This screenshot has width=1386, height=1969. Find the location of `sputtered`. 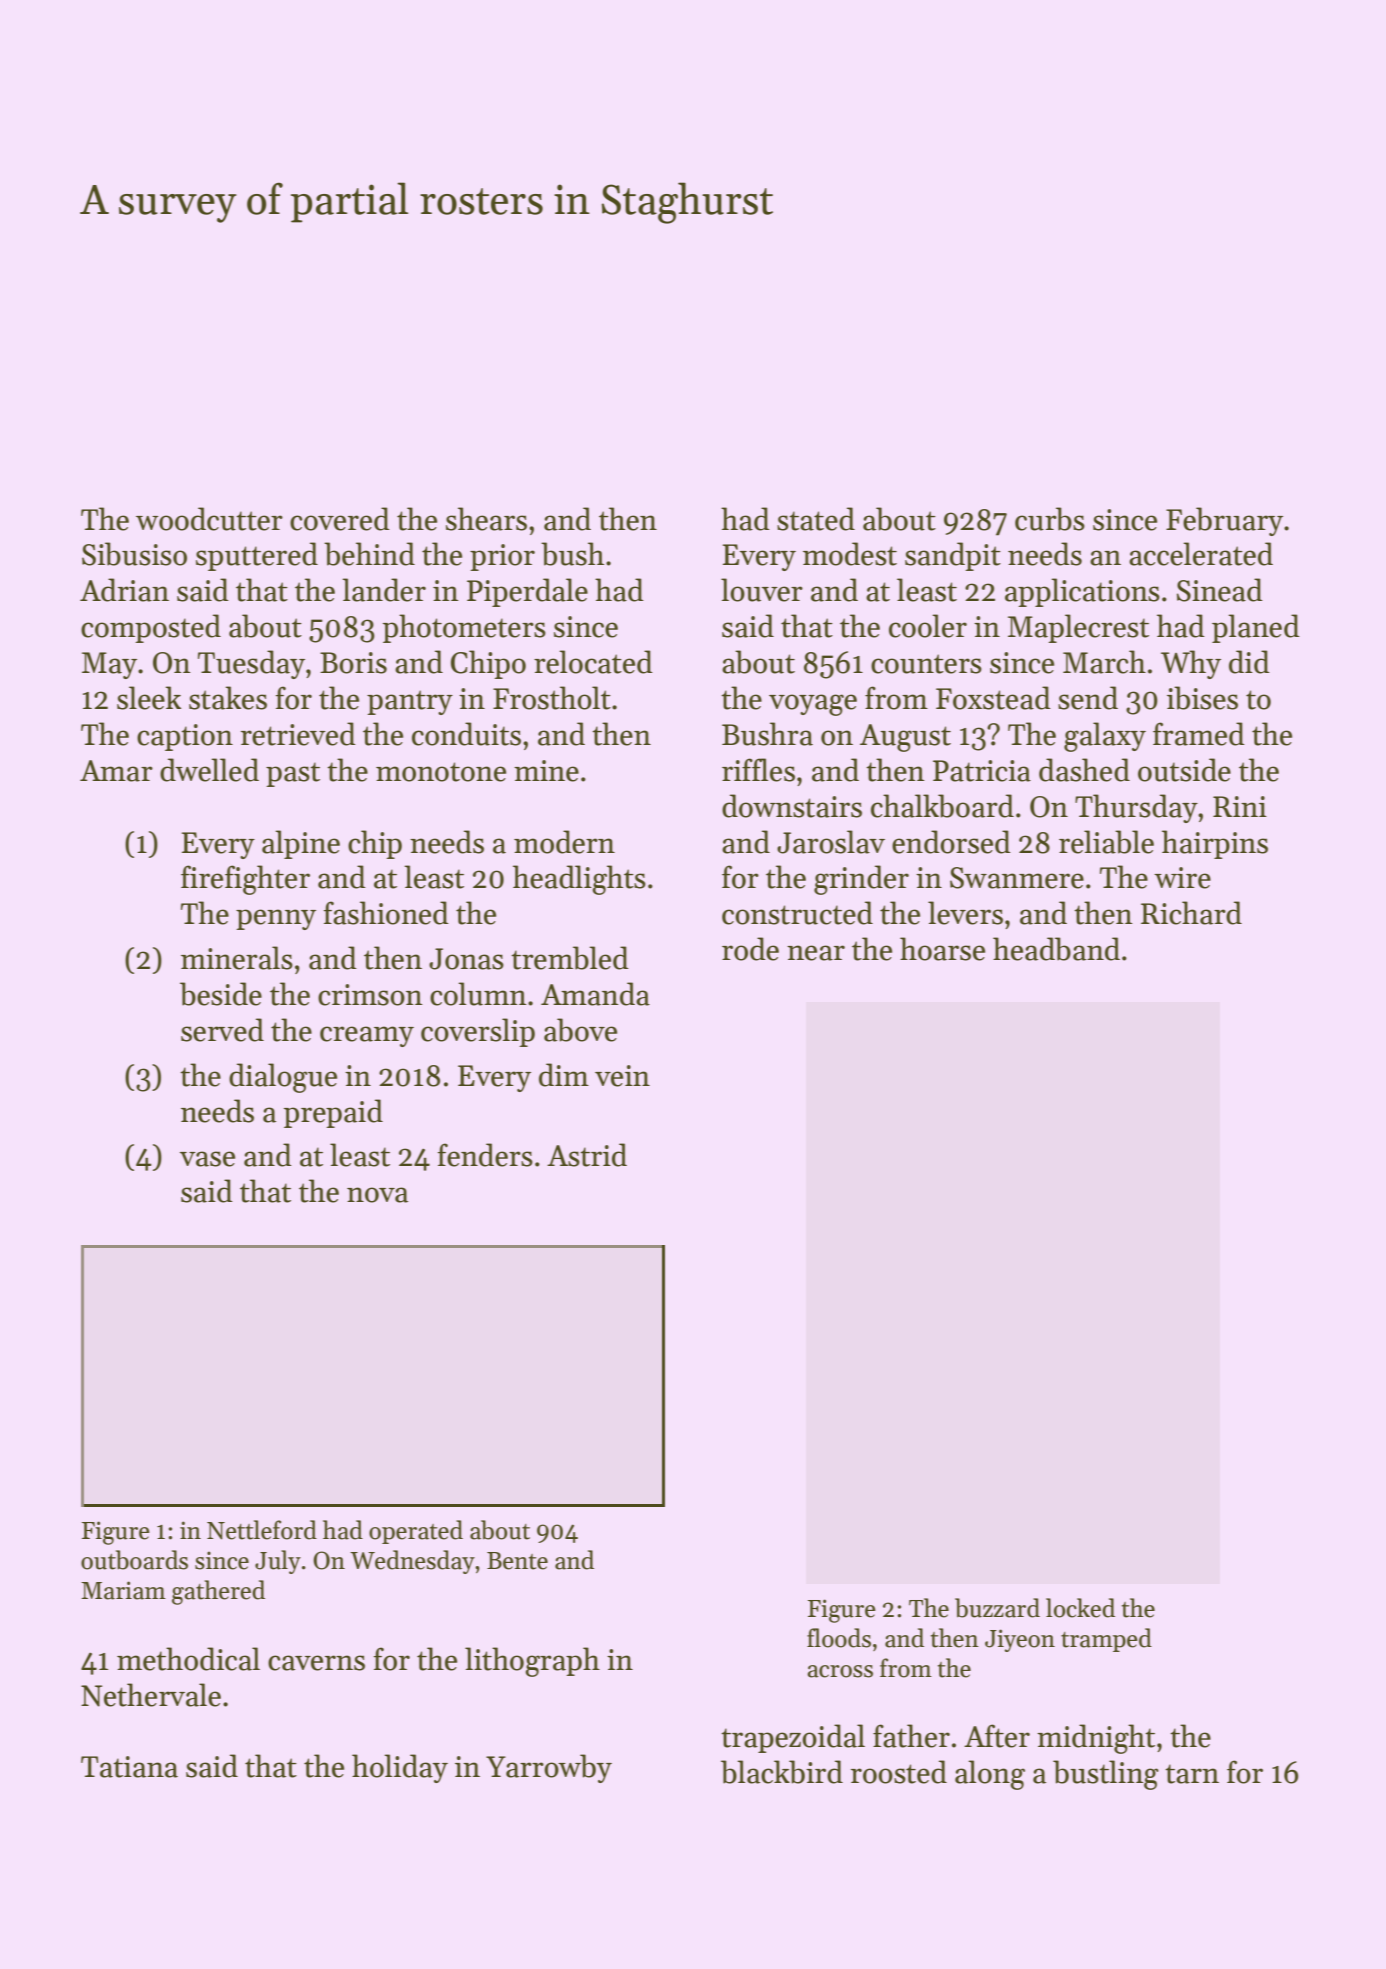

sputtered is located at coordinates (257, 556).
